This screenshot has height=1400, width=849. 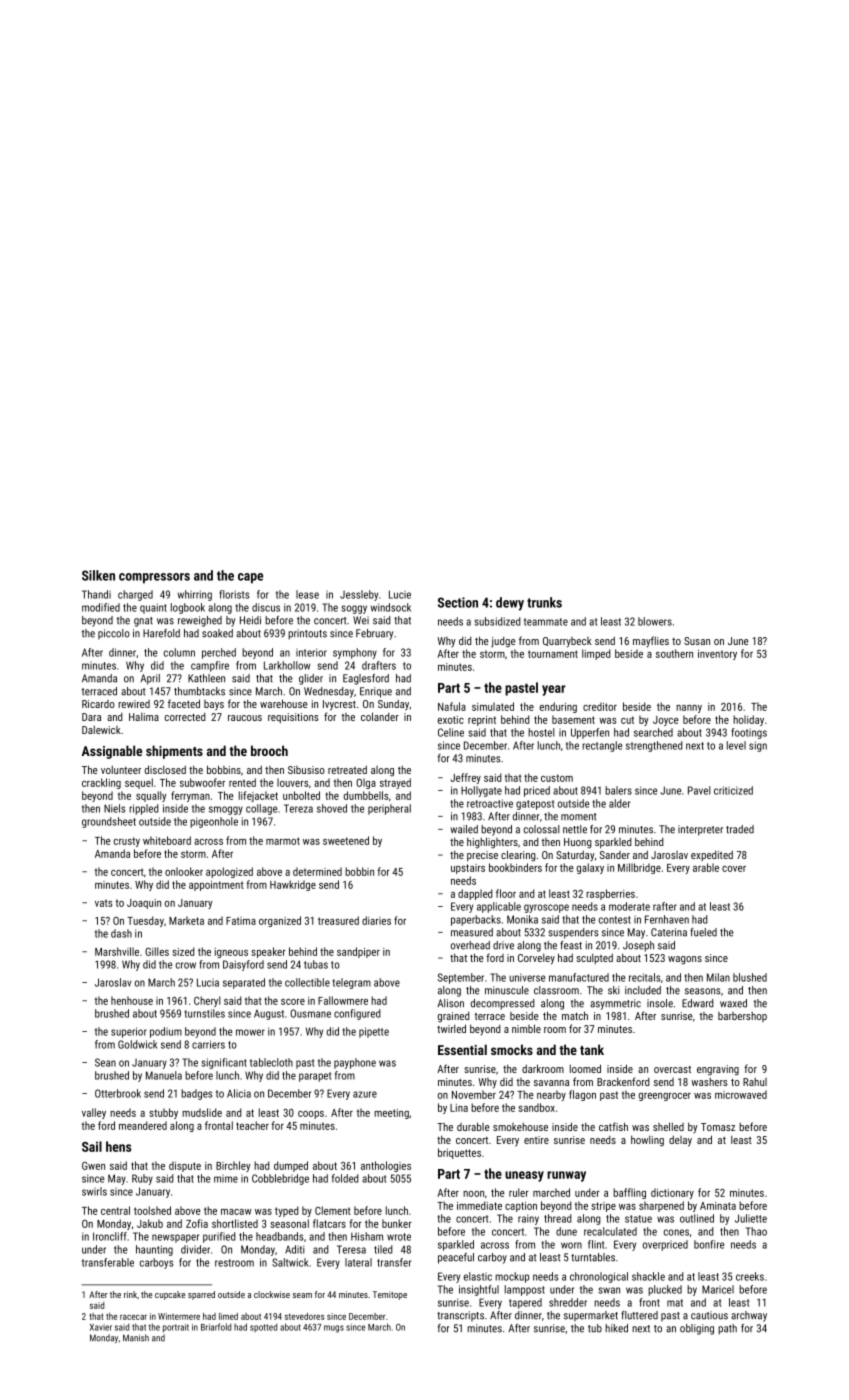 What do you see at coordinates (143, 622) in the screenshot?
I see `gnat` at bounding box center [143, 622].
